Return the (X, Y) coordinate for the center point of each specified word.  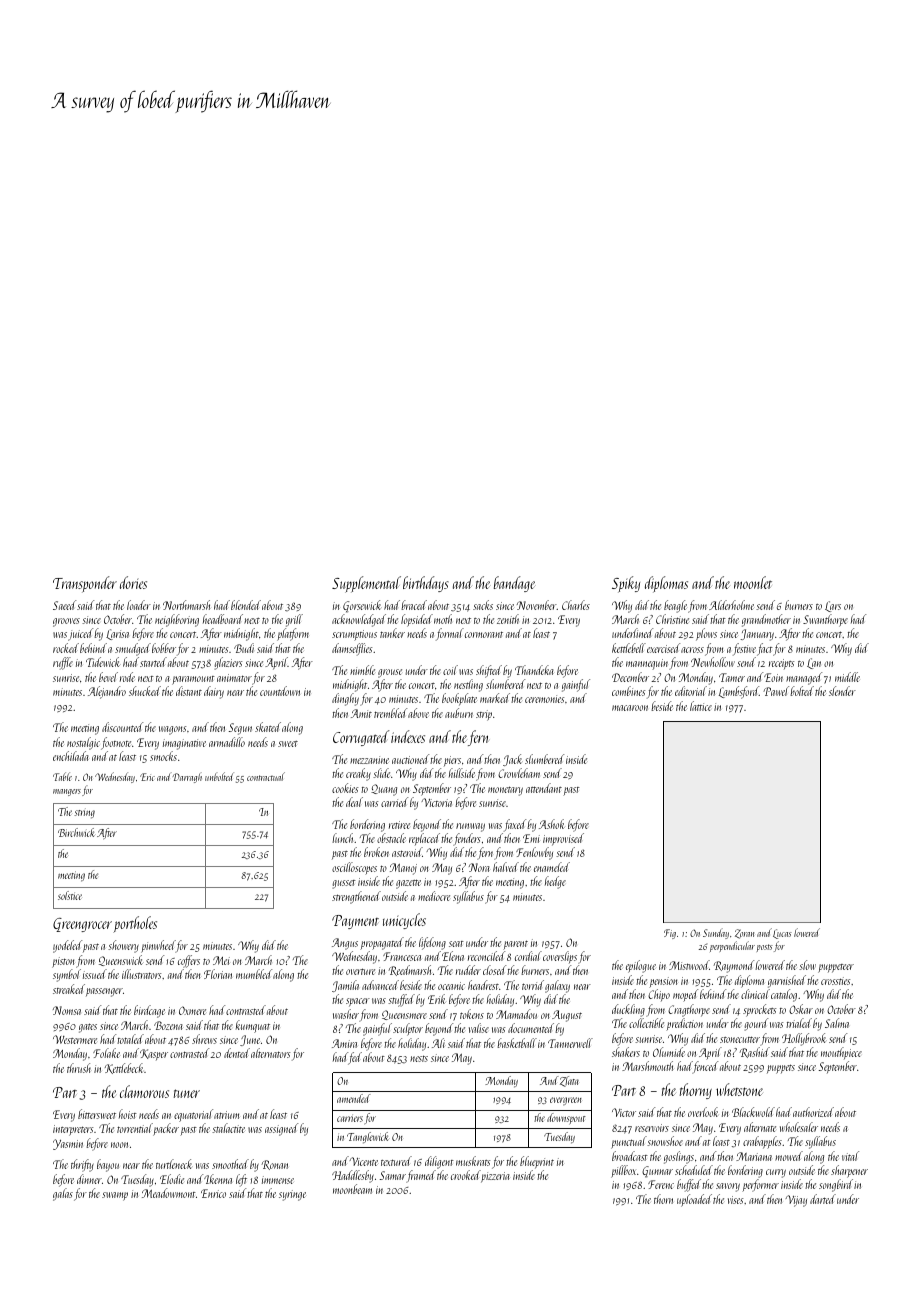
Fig (670, 934)
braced (414, 605)
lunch (343, 838)
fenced (705, 1067)
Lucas (782, 934)
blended (246, 605)
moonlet (753, 582)
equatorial (193, 1115)
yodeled (67, 946)
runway (470, 827)
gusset (344, 884)
